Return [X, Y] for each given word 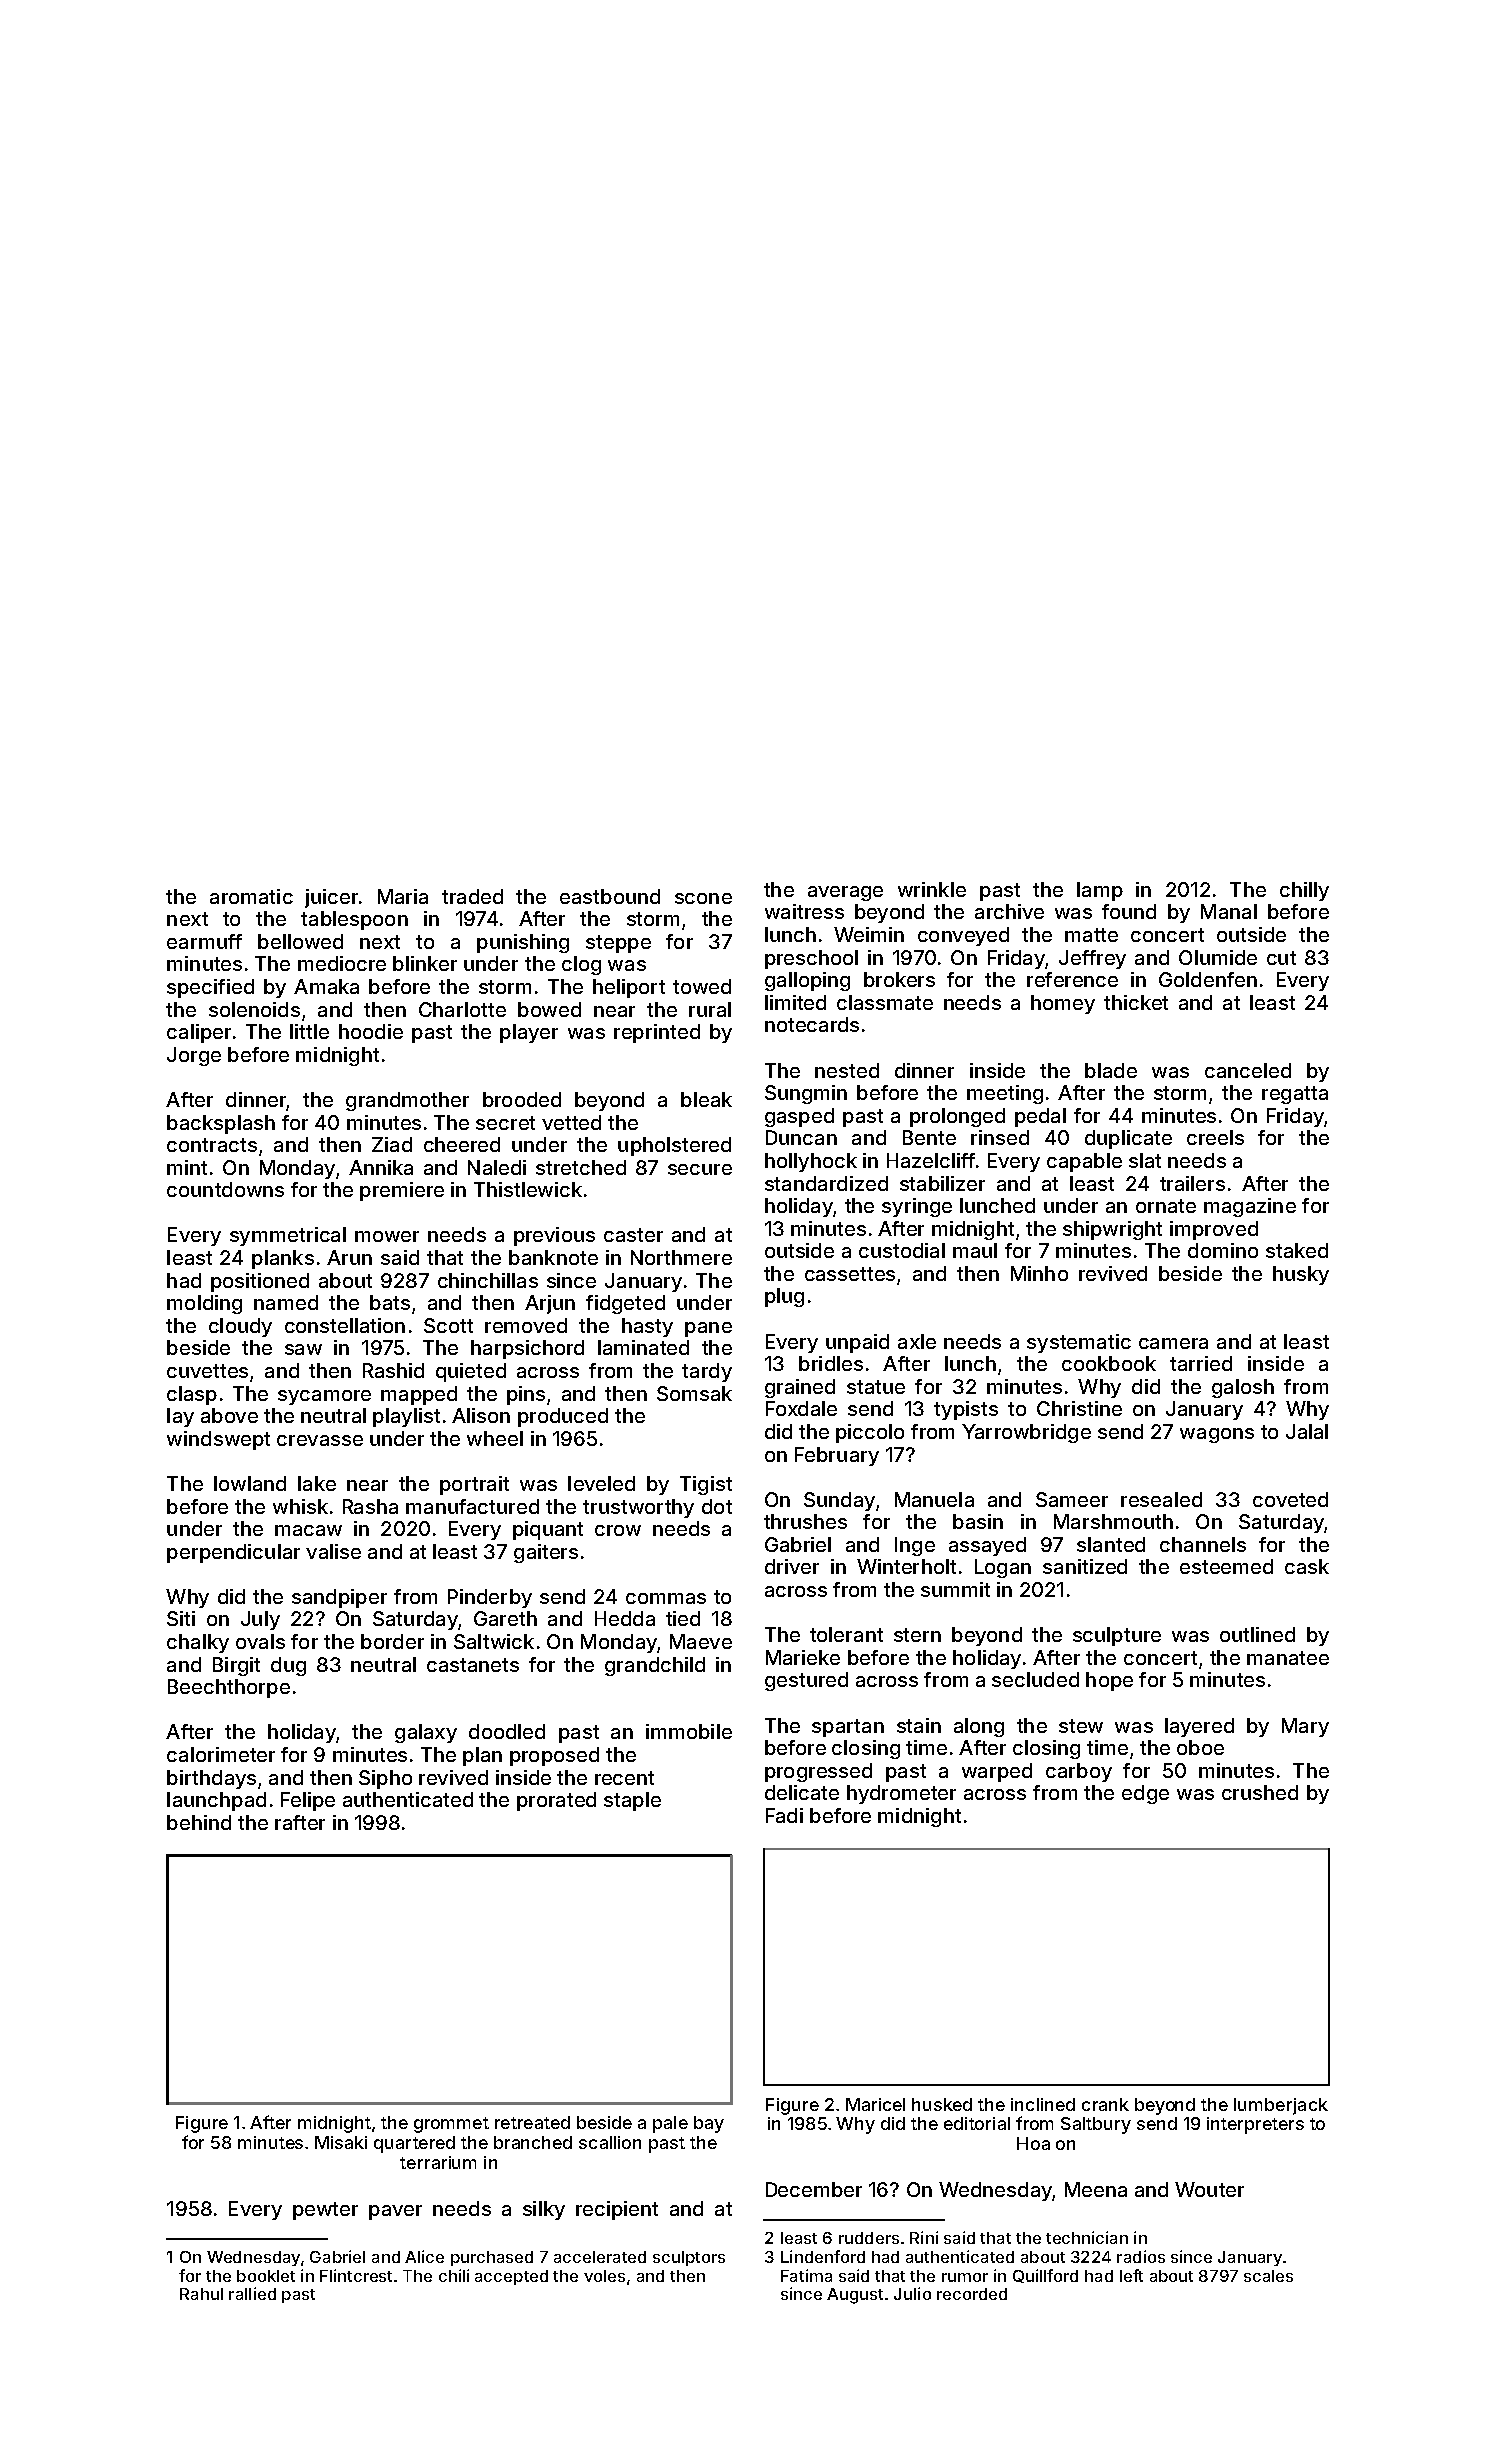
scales [1268, 2276]
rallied [252, 2293]
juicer [331, 898]
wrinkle [932, 889]
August [855, 2296]
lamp [1100, 891]
